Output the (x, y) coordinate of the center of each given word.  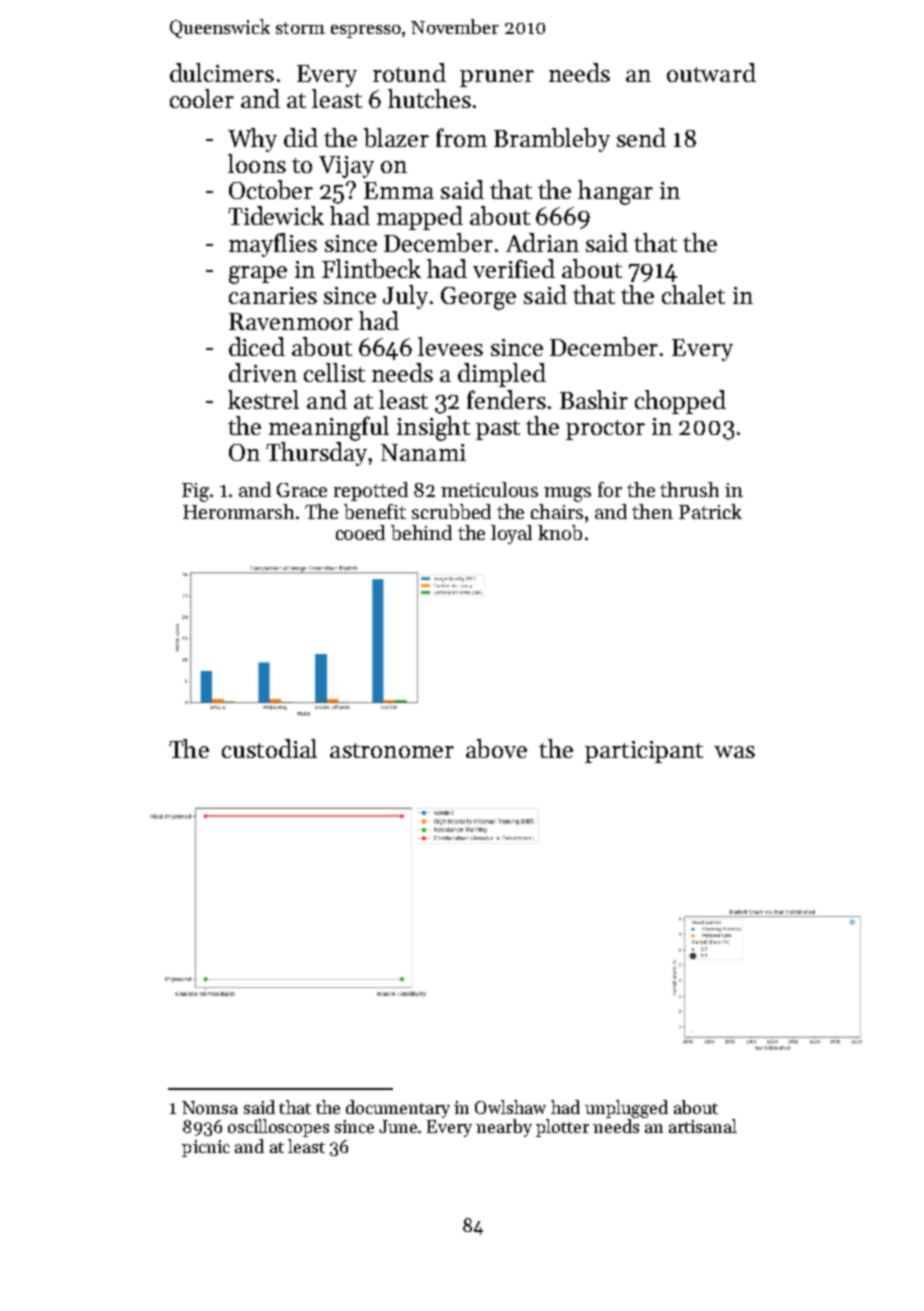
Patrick (710, 511)
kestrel (263, 399)
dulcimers (222, 72)
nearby (504, 1128)
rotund (409, 72)
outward (711, 72)
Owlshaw (510, 1107)
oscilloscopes (278, 1128)
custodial (269, 748)
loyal (511, 534)
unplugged (626, 1109)
